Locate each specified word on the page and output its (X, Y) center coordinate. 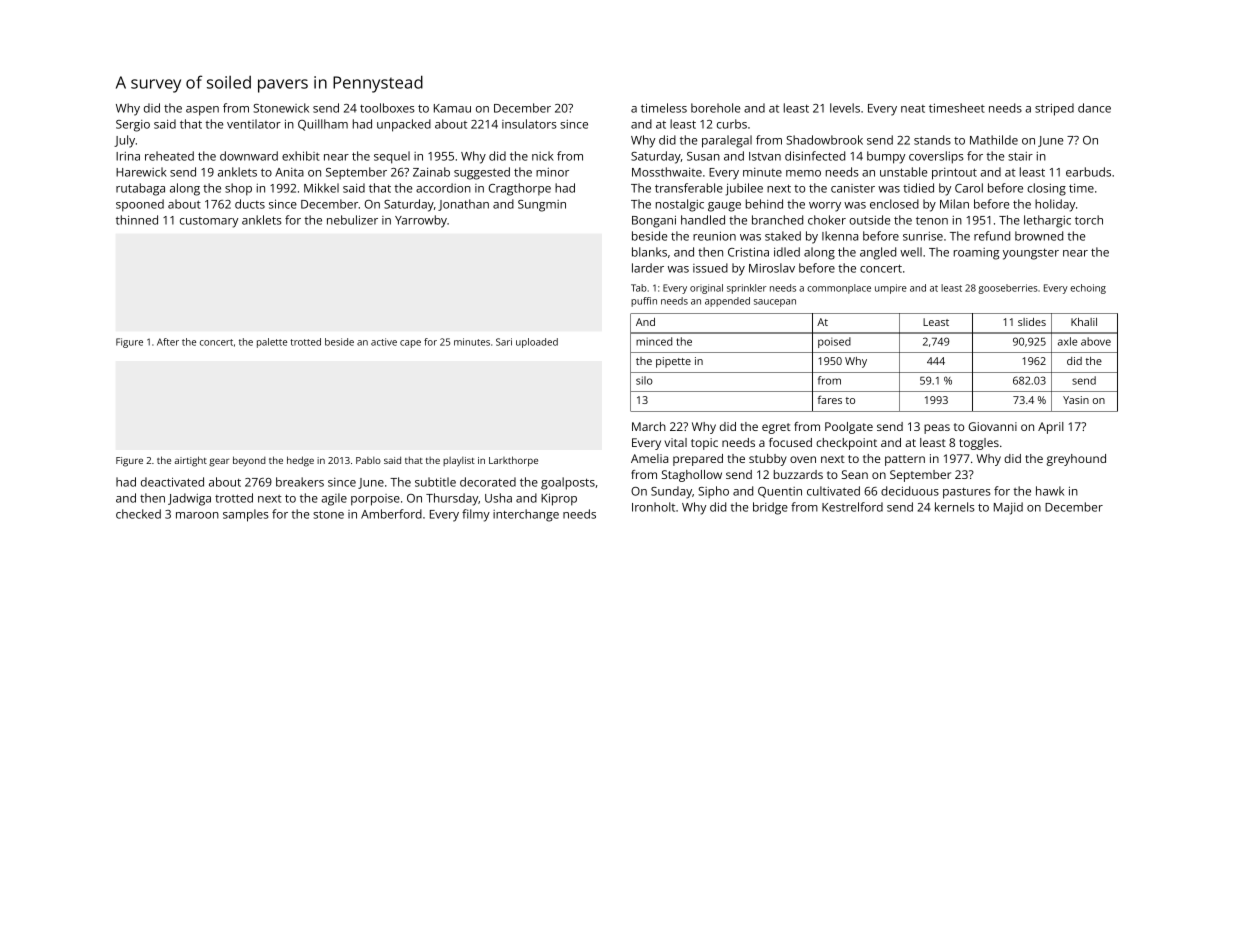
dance (1094, 108)
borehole (715, 108)
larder (648, 268)
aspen (202, 111)
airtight (190, 461)
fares (830, 399)
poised (834, 342)
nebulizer (352, 220)
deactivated (172, 482)
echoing (1088, 289)
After (168, 342)
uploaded (537, 343)
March (649, 426)
